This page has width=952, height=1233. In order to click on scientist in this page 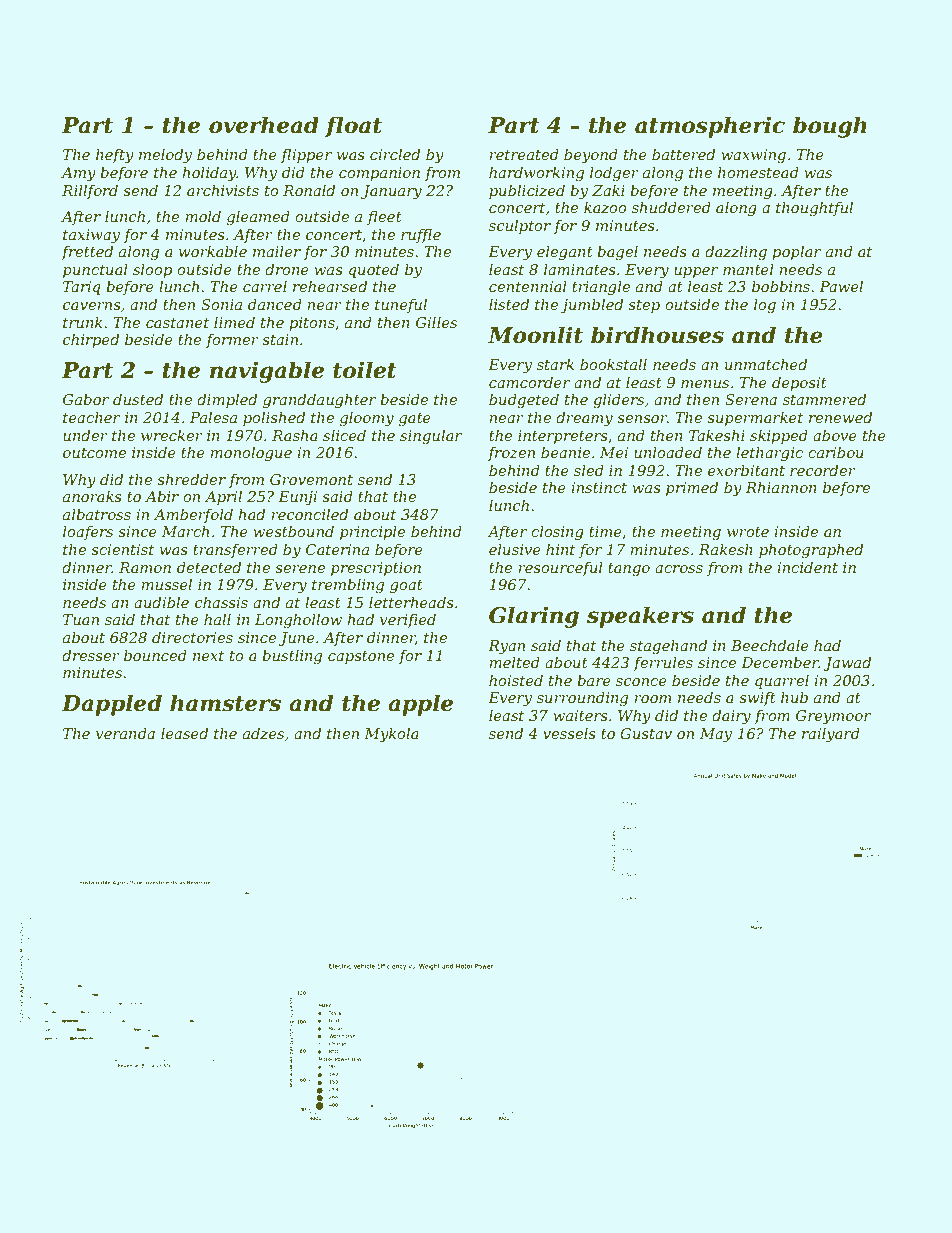, I will do `click(122, 549)`.
